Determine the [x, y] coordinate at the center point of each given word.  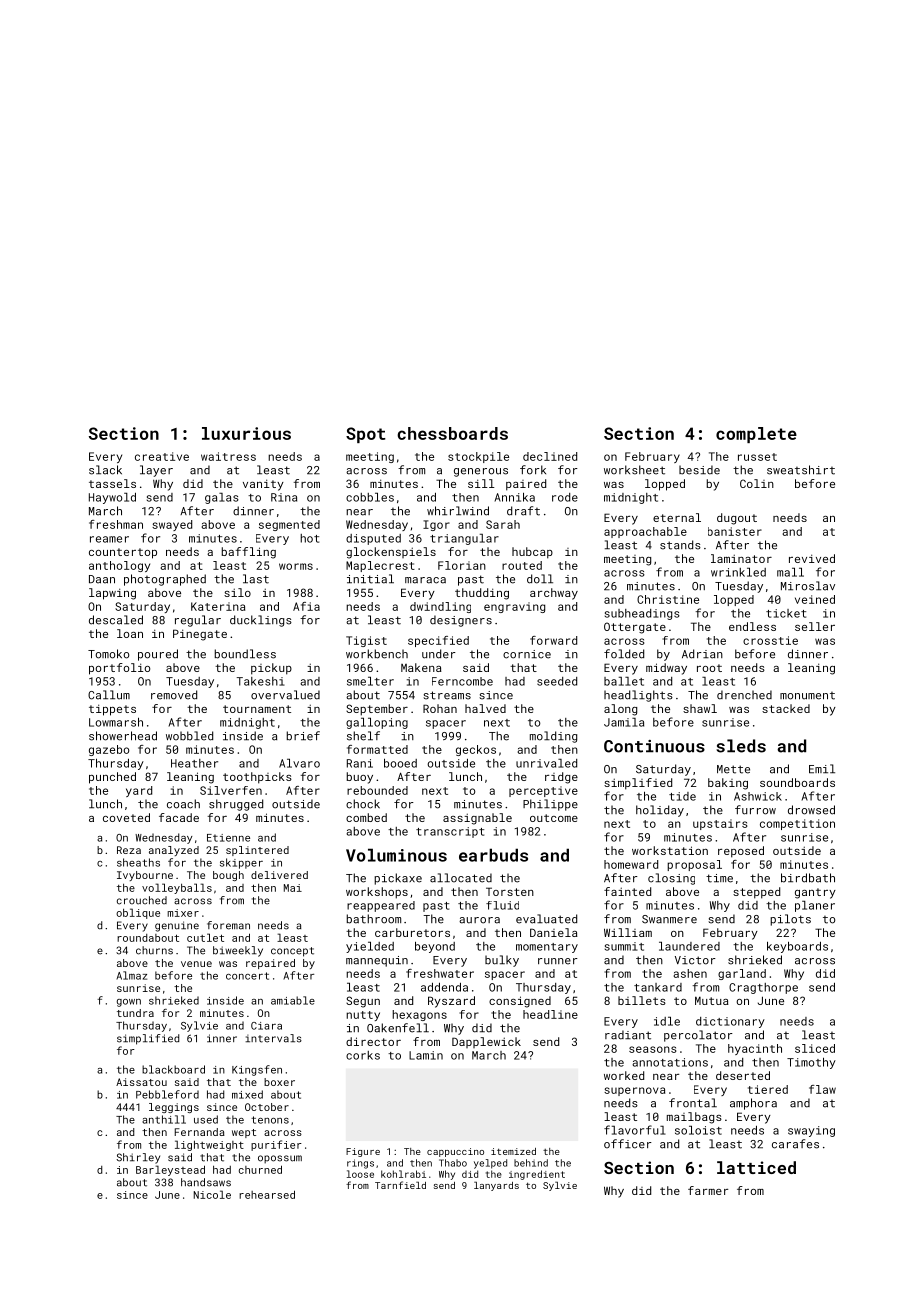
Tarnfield [400, 1185]
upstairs [720, 824]
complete [756, 435]
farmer [708, 1190]
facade [179, 817]
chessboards [452, 433]
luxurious [246, 433]
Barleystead [170, 1170]
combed [366, 817]
